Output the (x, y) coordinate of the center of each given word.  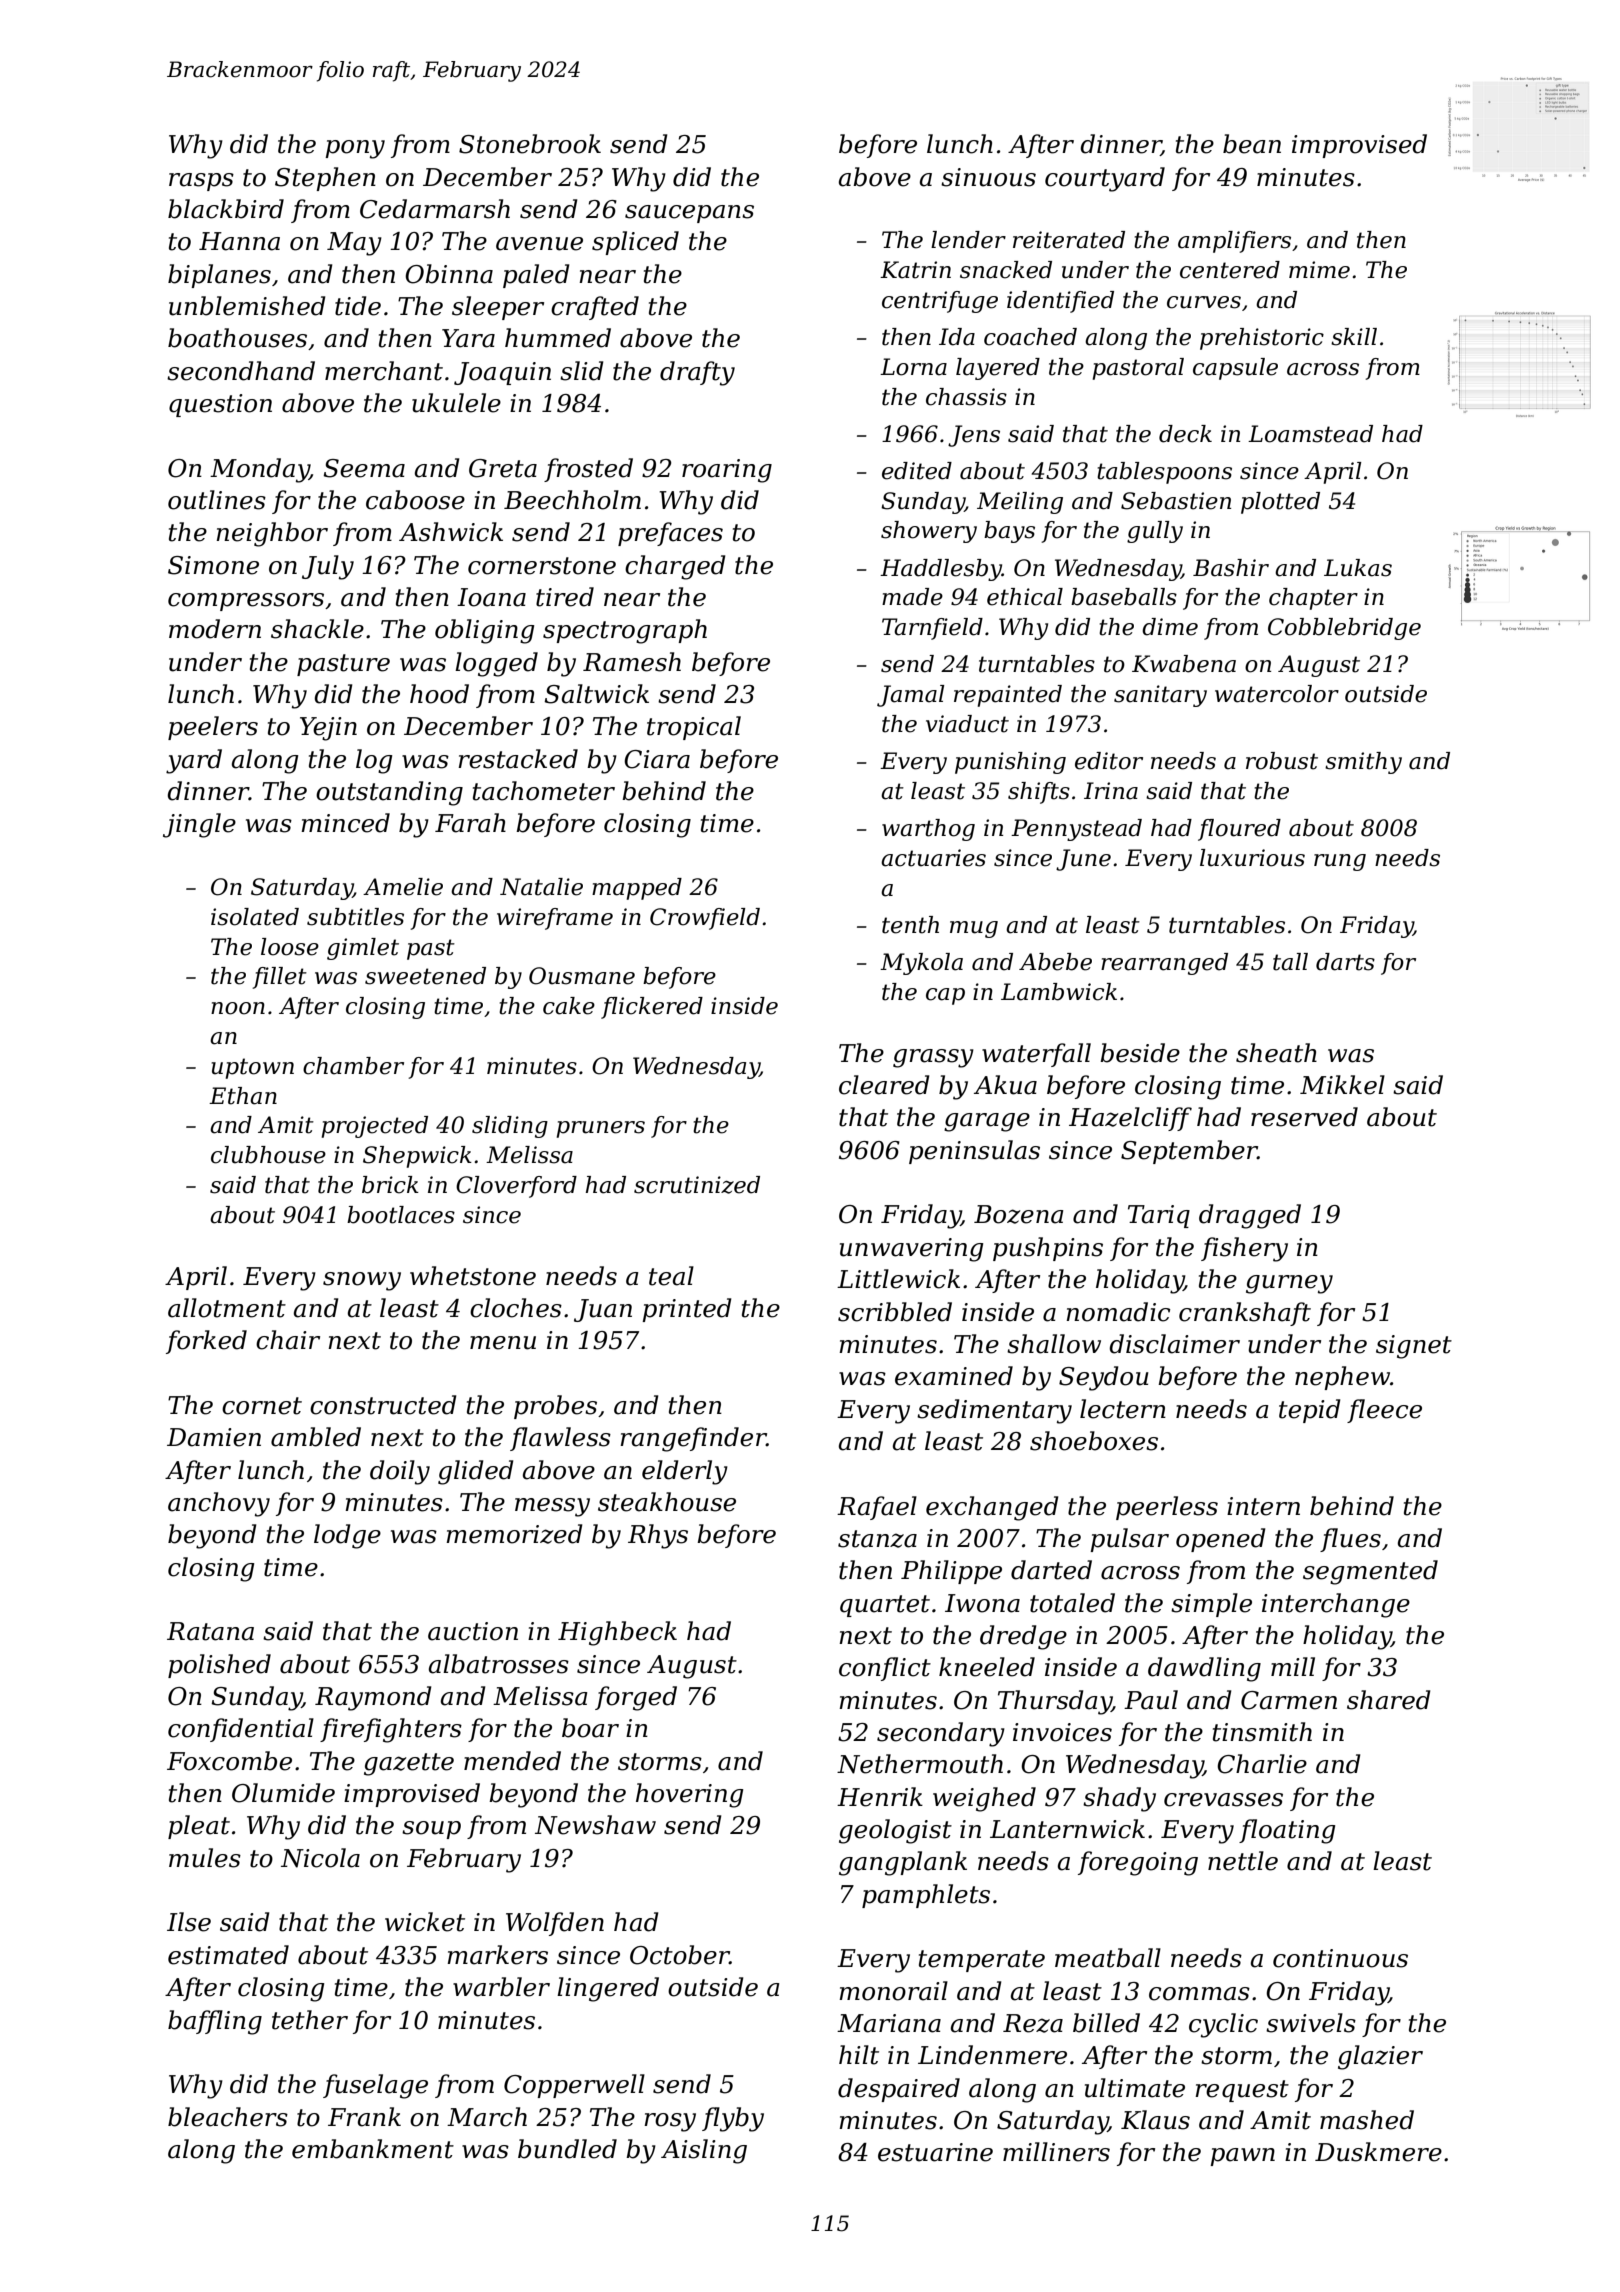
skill (1354, 337)
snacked (1006, 270)
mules (205, 1858)
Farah (470, 823)
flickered (652, 1008)
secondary (941, 1734)
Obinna (449, 274)
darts (1345, 962)
